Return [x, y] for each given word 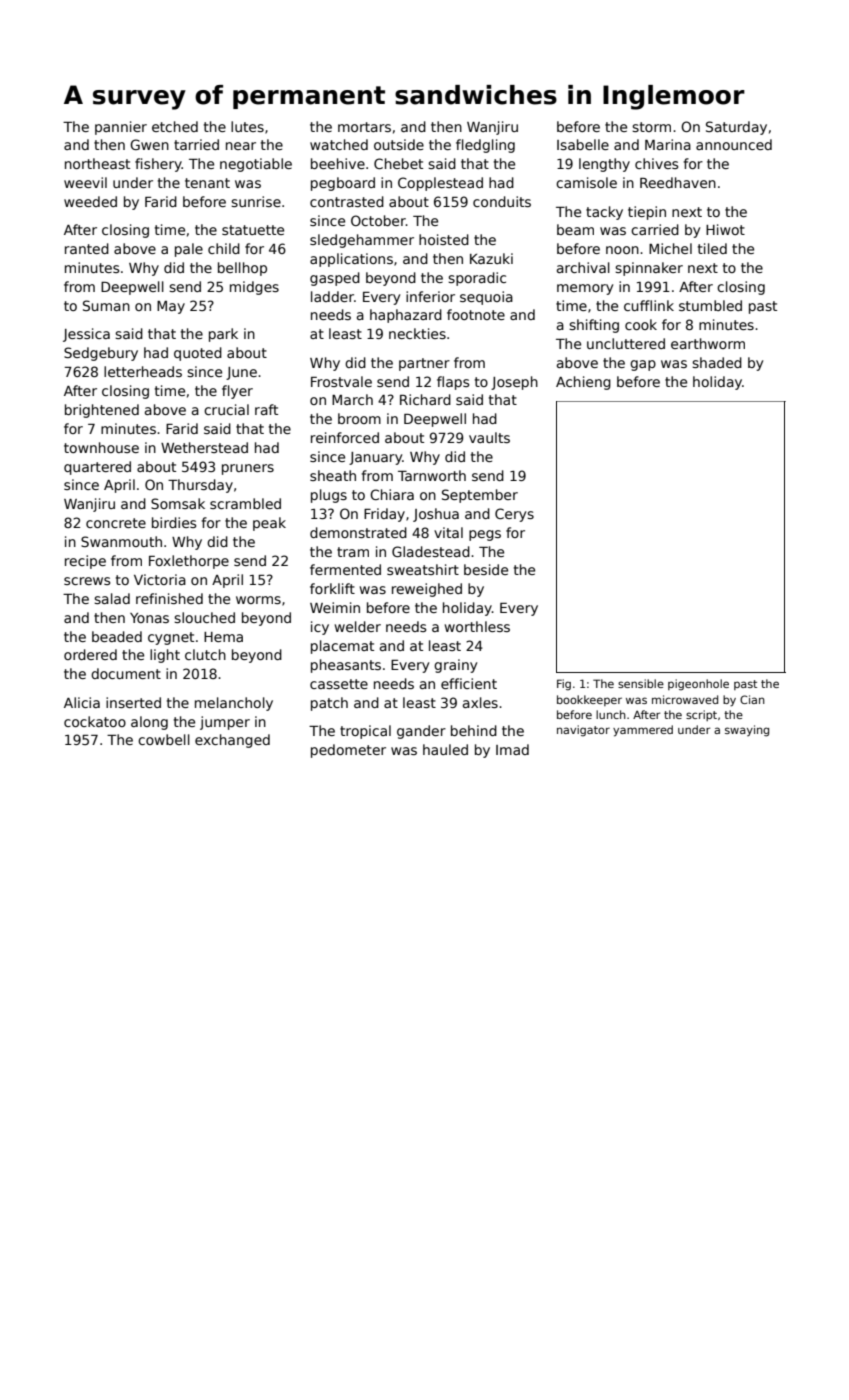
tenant [207, 183]
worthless [477, 626]
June [241, 373]
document [126, 673]
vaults [489, 437]
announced [734, 144]
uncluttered [626, 343]
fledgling [485, 146]
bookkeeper [589, 700]
